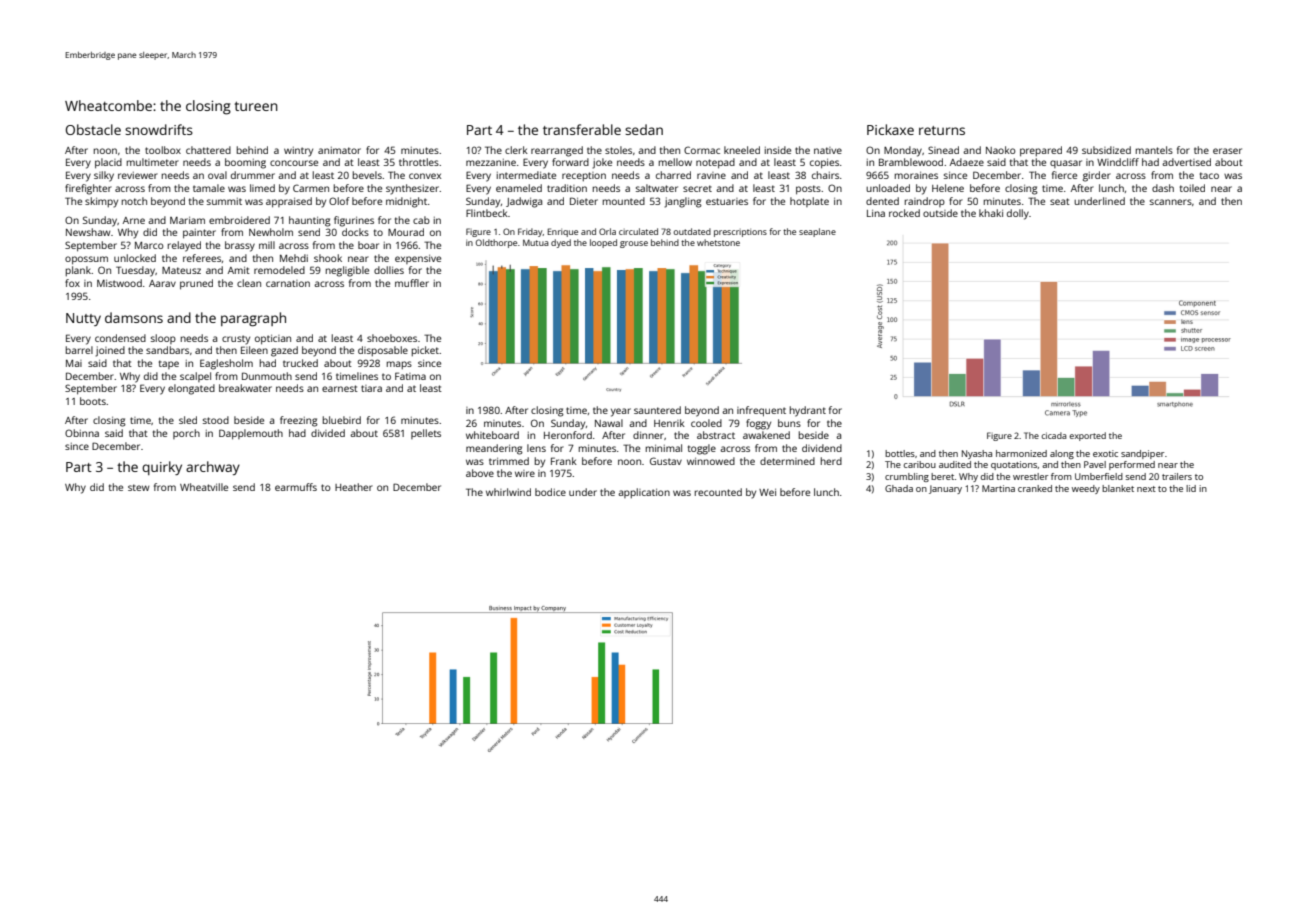 This screenshot has height=924, width=1308. Describe the element at coordinates (162, 468) in the screenshot. I see `quirky` at that location.
